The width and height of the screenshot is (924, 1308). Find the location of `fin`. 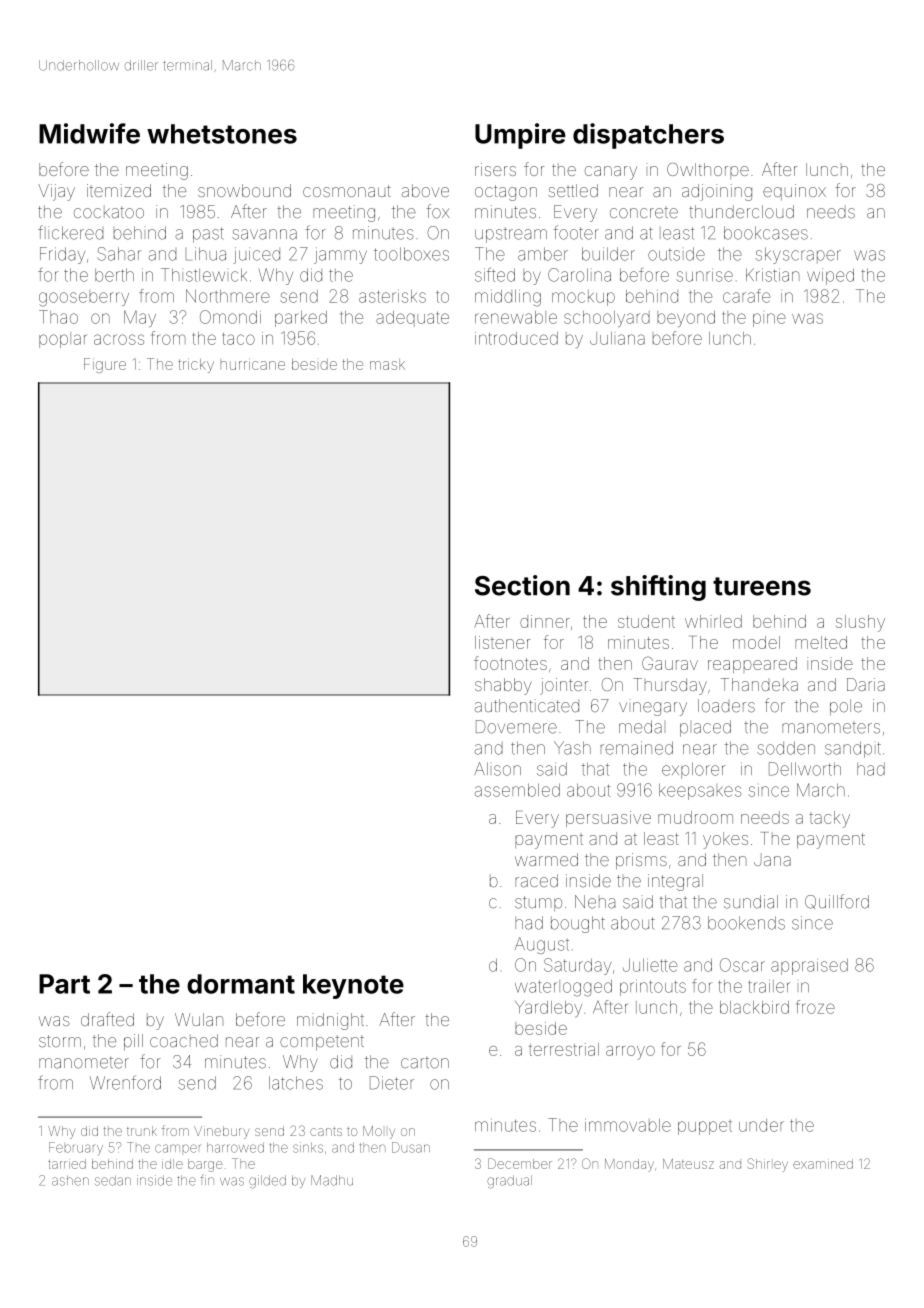

fin is located at coordinates (207, 1179).
